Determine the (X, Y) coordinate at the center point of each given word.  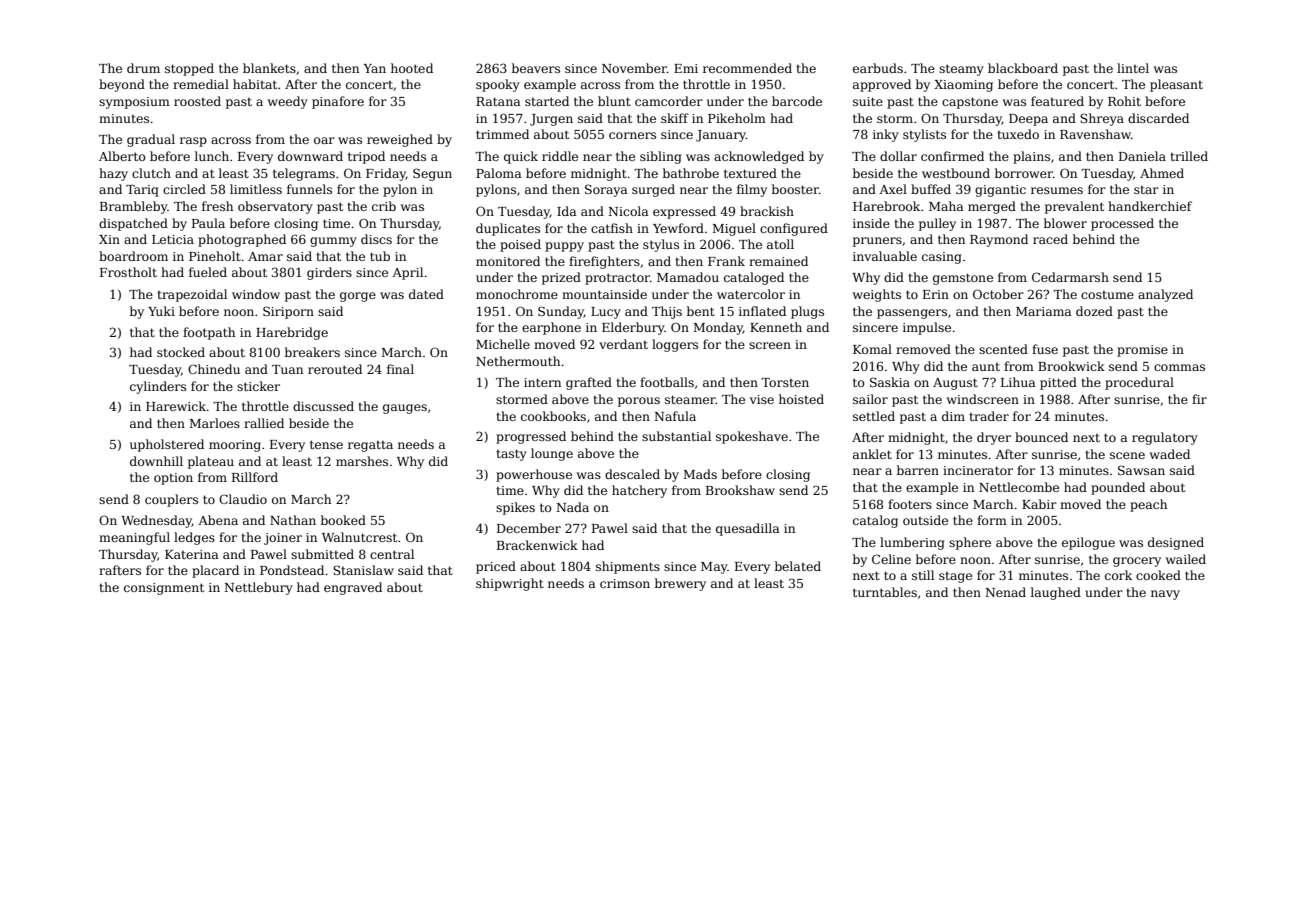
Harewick (176, 406)
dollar (898, 156)
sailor (870, 399)
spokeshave (752, 437)
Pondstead (292, 570)
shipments (628, 567)
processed (1122, 224)
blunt (614, 101)
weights (877, 295)
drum (143, 68)
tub (380, 256)
